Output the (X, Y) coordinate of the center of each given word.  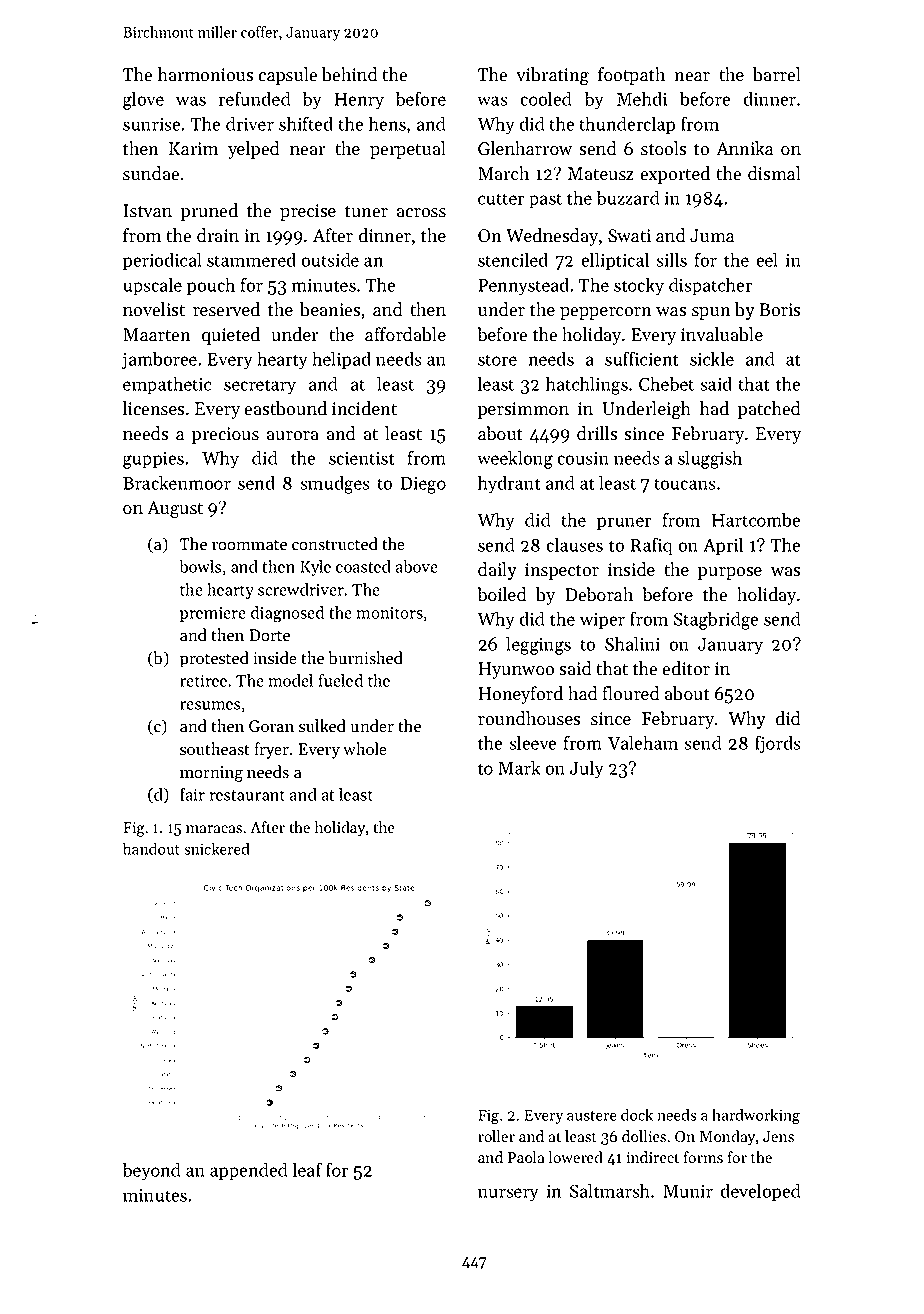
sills (671, 259)
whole (365, 749)
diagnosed (287, 614)
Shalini (632, 643)
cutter (501, 199)
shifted (306, 123)
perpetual (408, 150)
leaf (307, 1169)
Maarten (156, 335)
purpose (730, 573)
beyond (151, 1171)
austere (592, 1116)
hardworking (756, 1116)
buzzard (628, 197)
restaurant (247, 795)
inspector (562, 571)
